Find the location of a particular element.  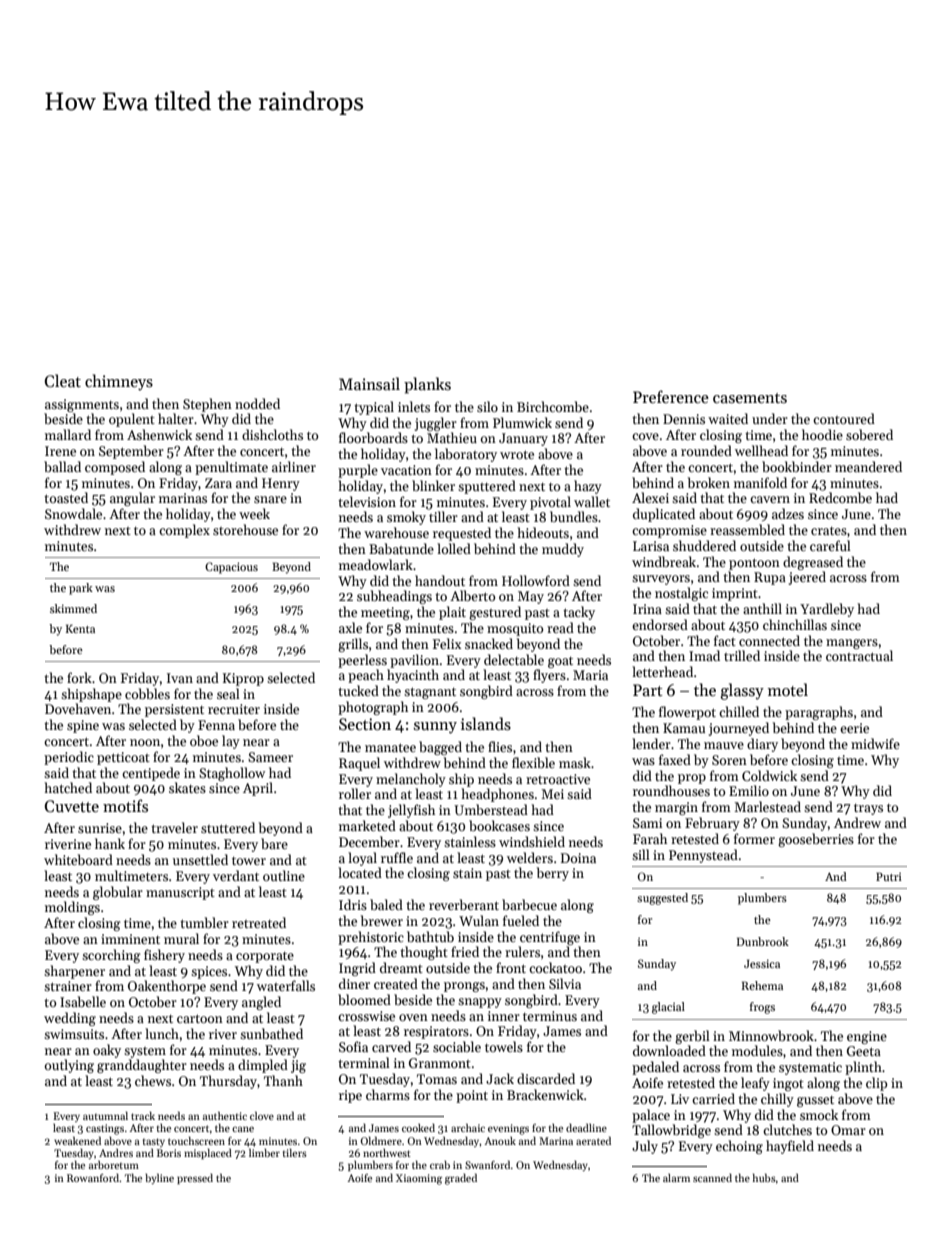

television is located at coordinates (367, 501).
